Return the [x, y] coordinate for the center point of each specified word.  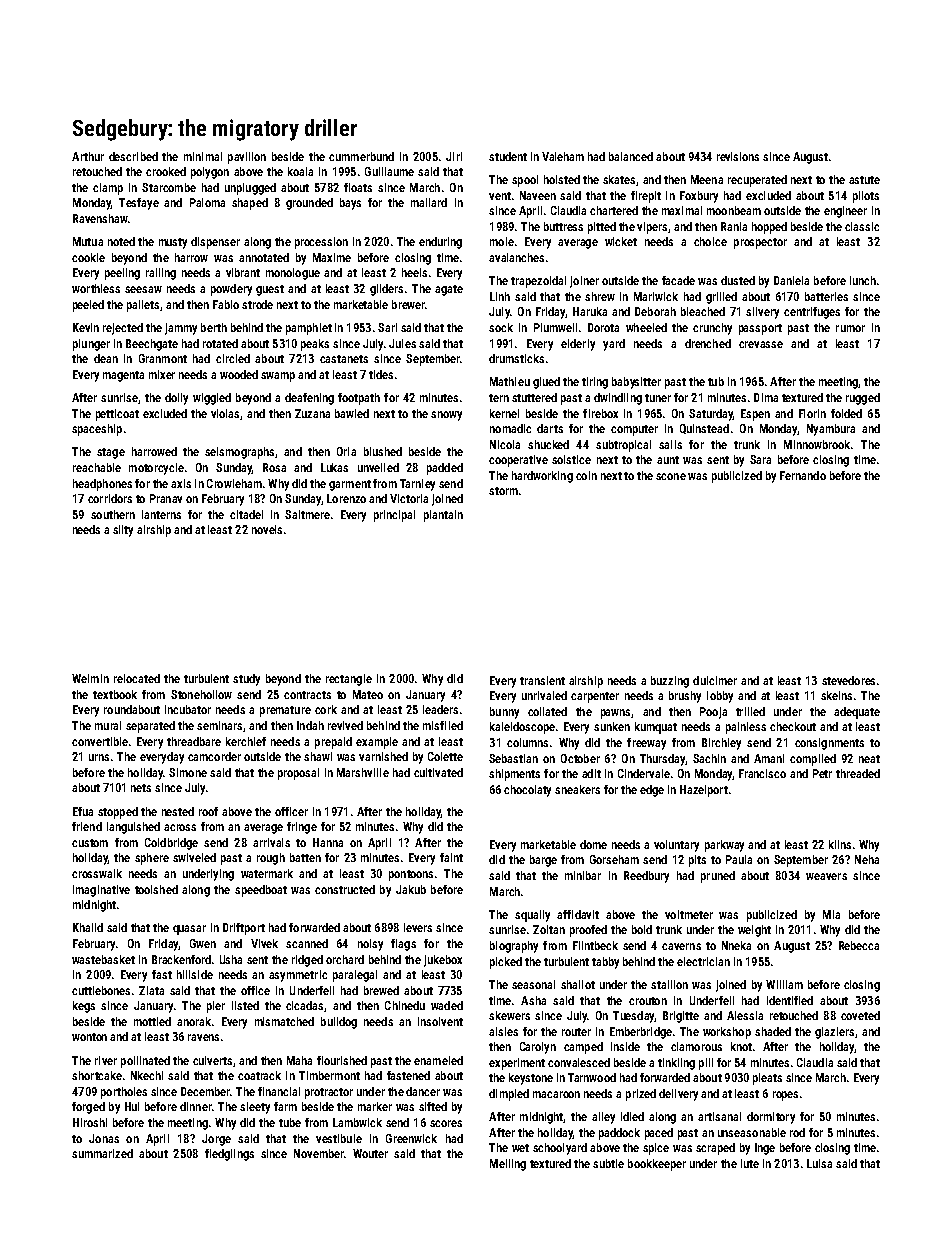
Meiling [508, 1165]
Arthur [88, 156]
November [319, 1153]
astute [864, 180]
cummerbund [361, 156]
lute [750, 1163]
